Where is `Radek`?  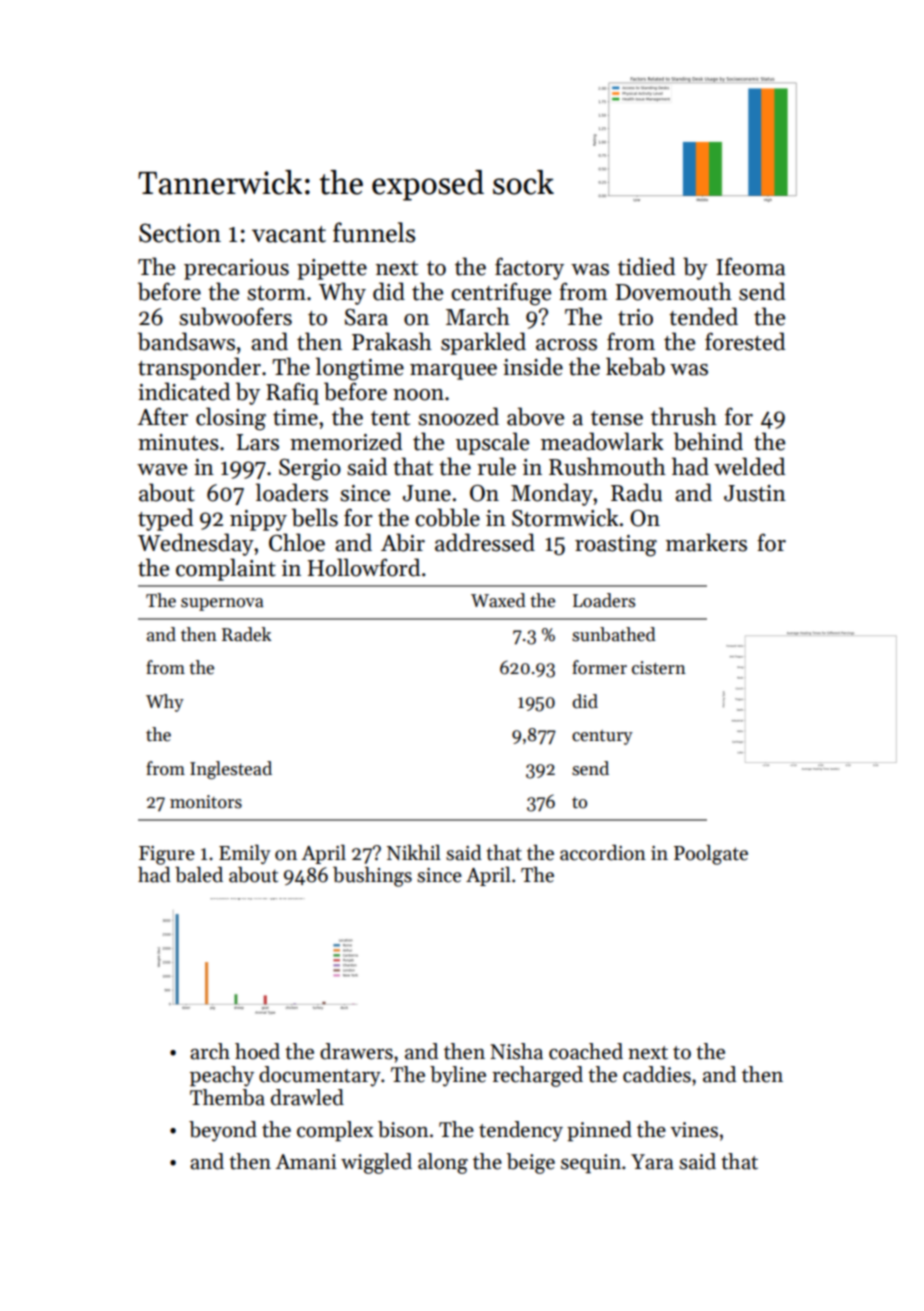 Radek is located at coordinates (246, 634).
